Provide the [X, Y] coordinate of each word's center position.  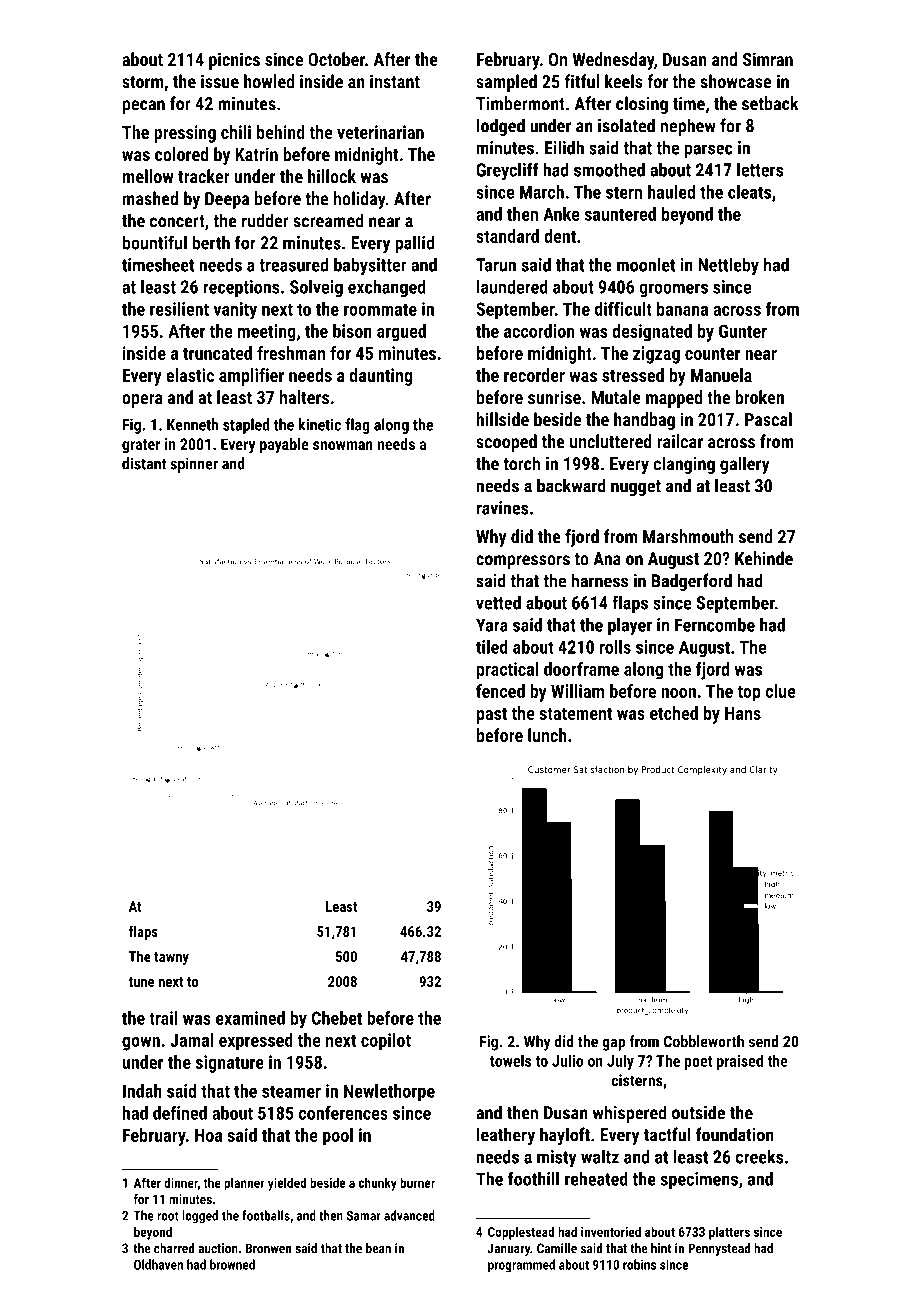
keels [624, 81]
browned [232, 1264]
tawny [171, 958]
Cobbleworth [704, 1041]
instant [395, 81]
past [492, 716]
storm [142, 82]
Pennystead [719, 1249]
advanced [409, 1215]
